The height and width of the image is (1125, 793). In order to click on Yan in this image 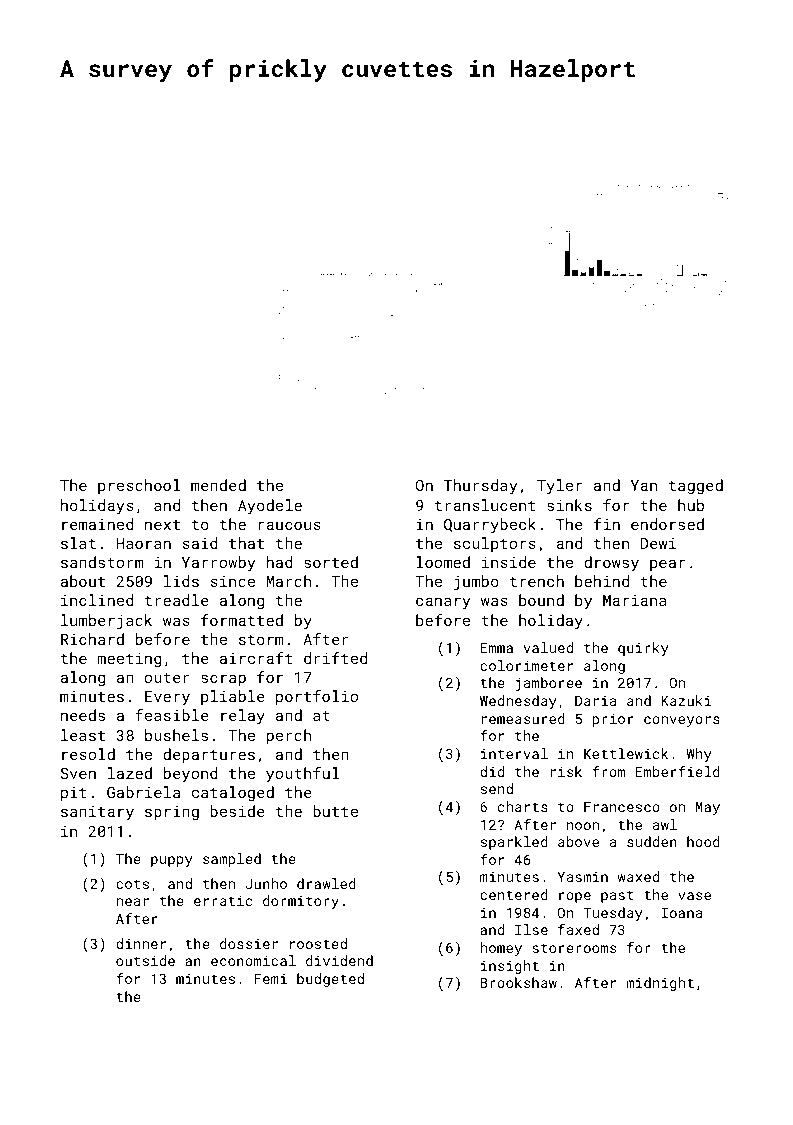, I will do `click(644, 485)`.
